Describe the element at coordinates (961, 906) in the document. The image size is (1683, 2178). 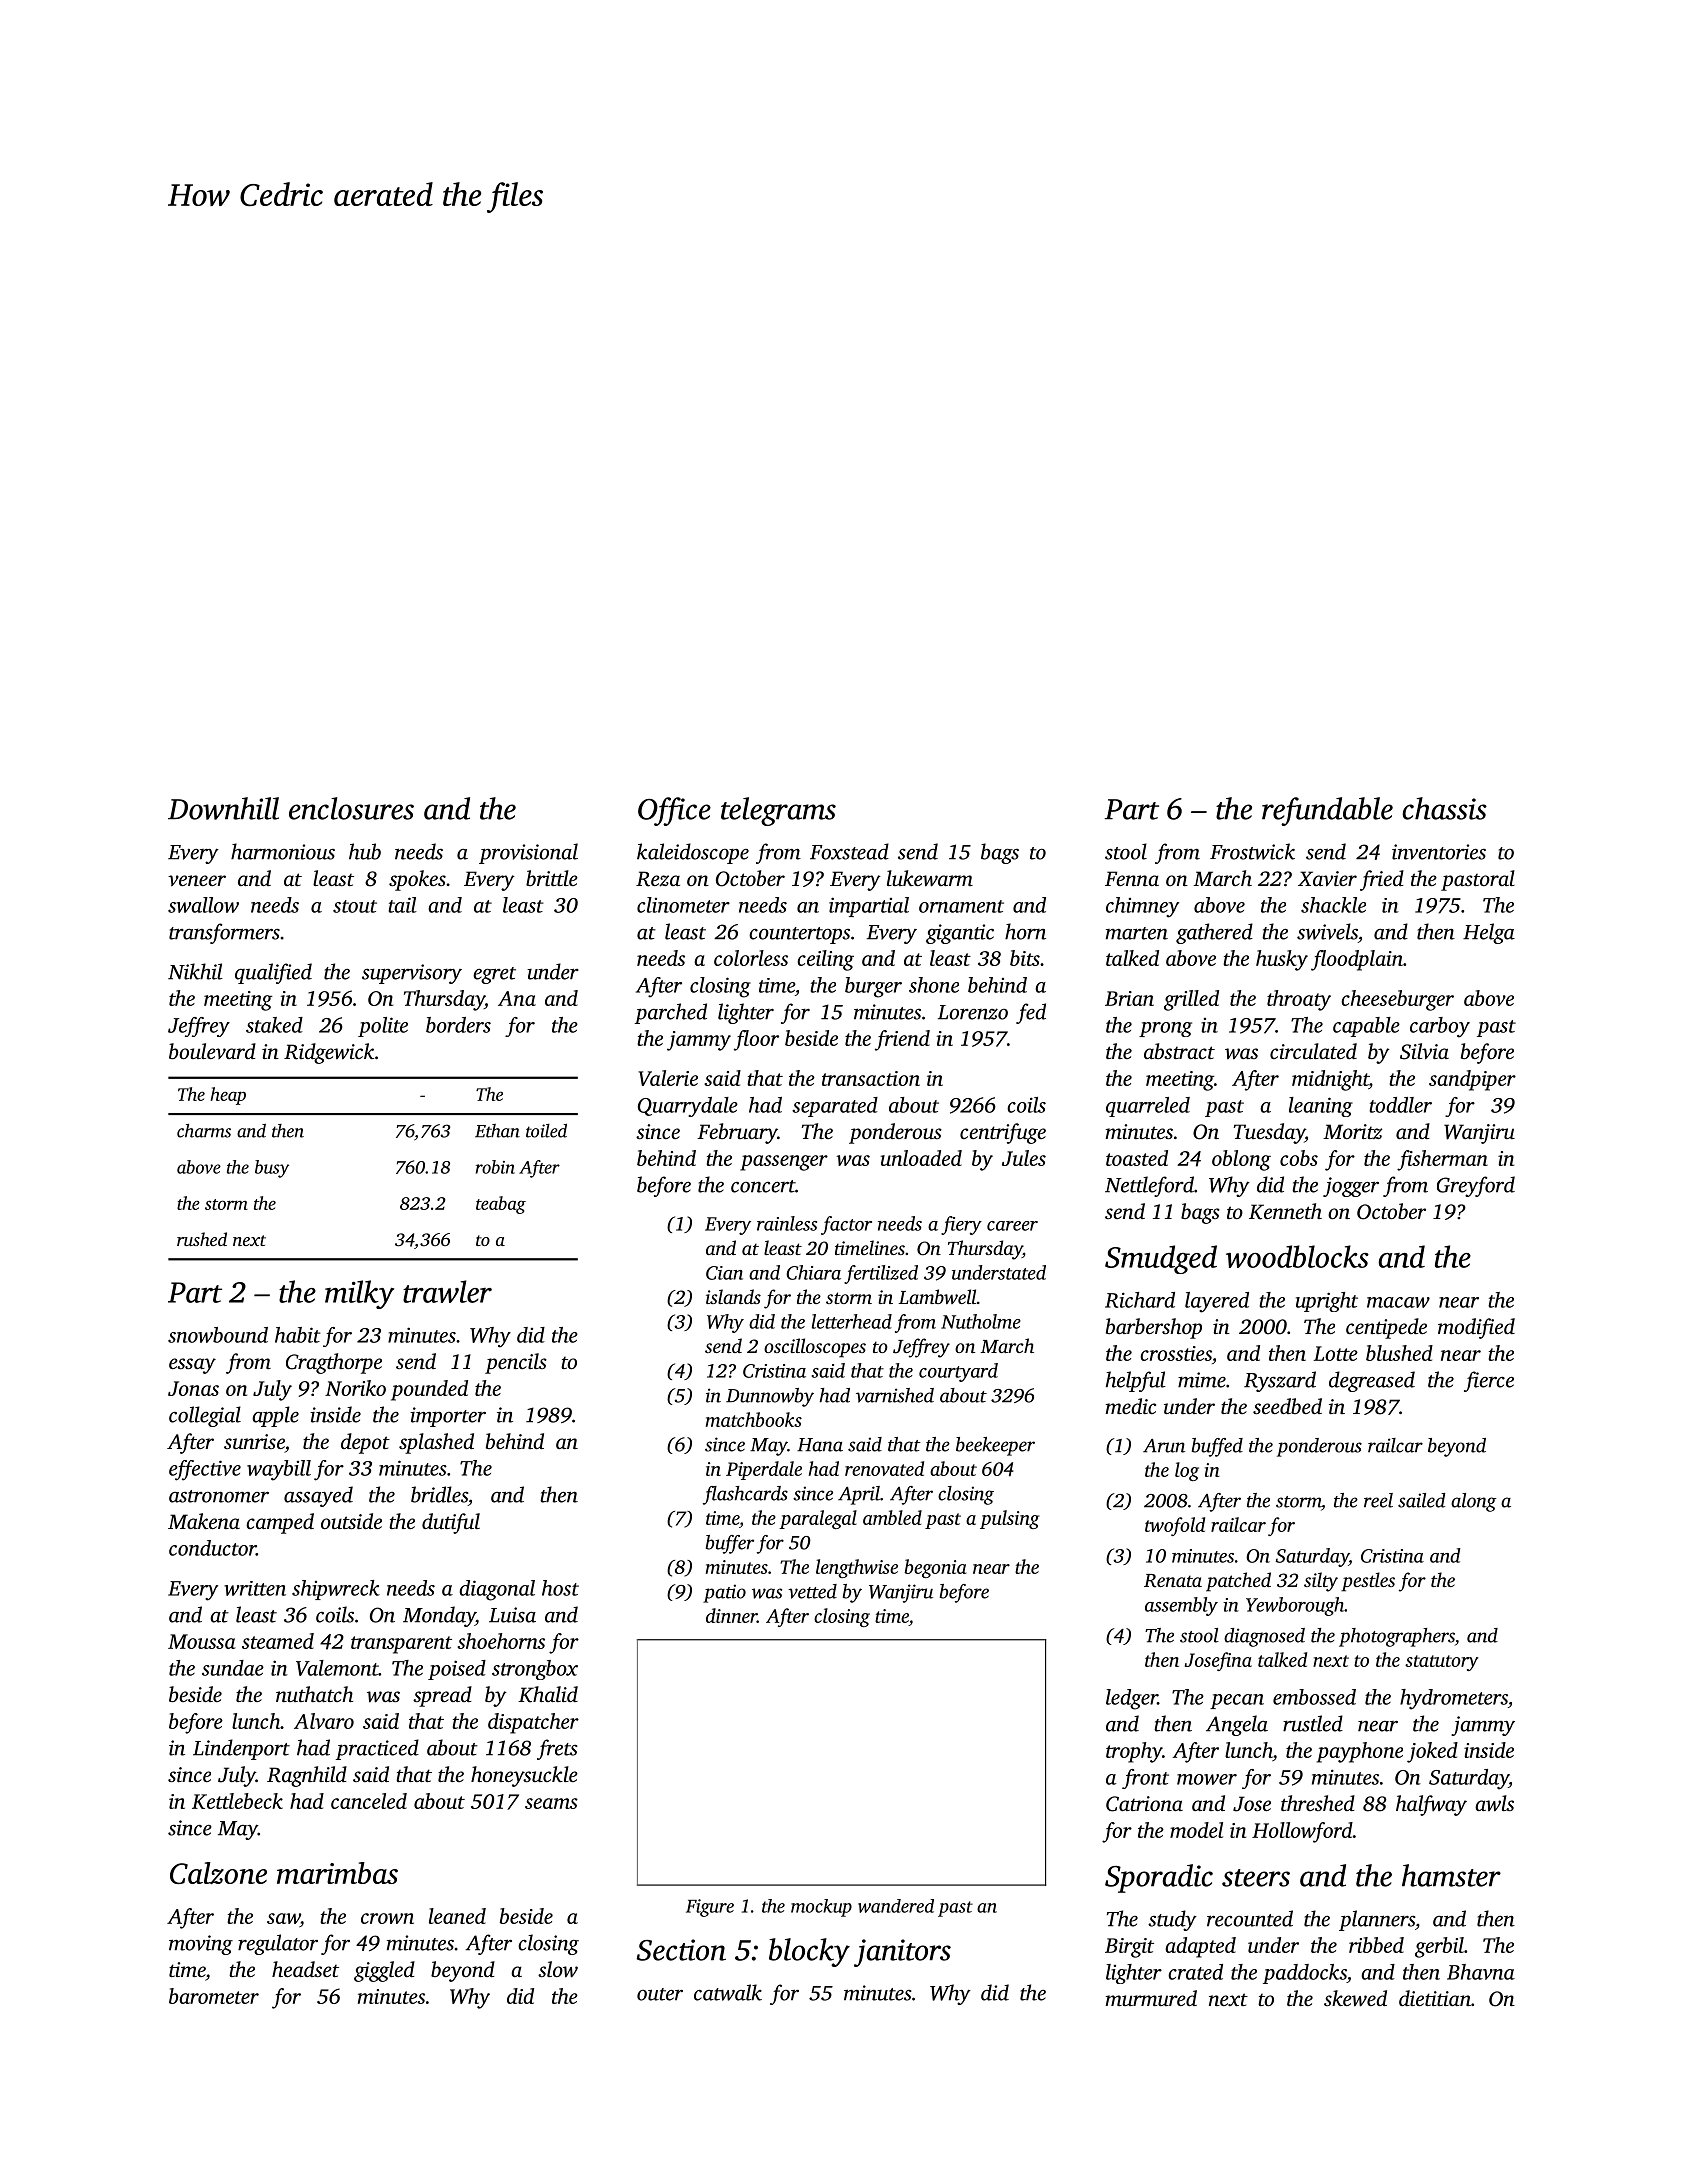
I see `ornament` at that location.
